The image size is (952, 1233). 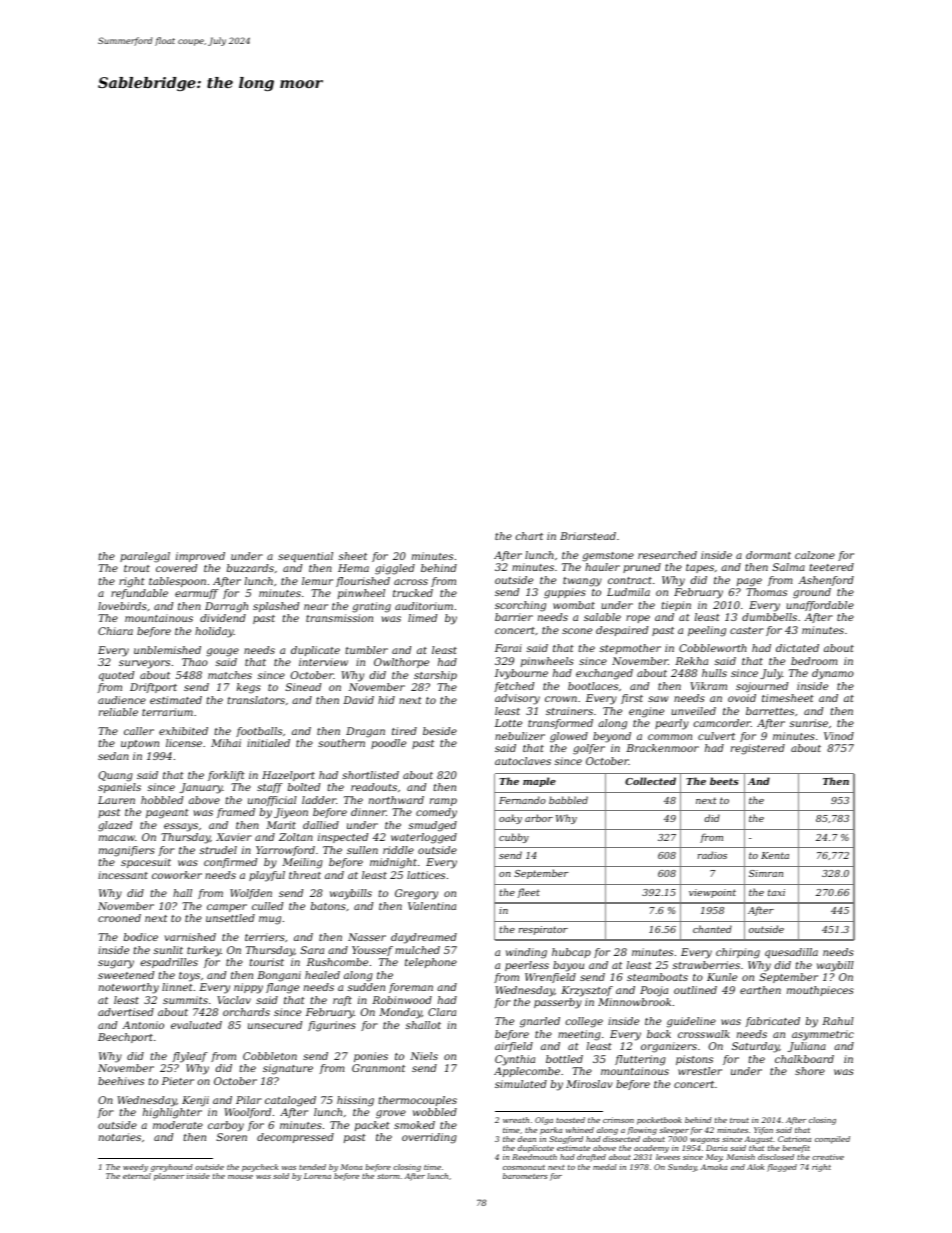 What do you see at coordinates (815, 555) in the page?
I see `calzone` at bounding box center [815, 555].
